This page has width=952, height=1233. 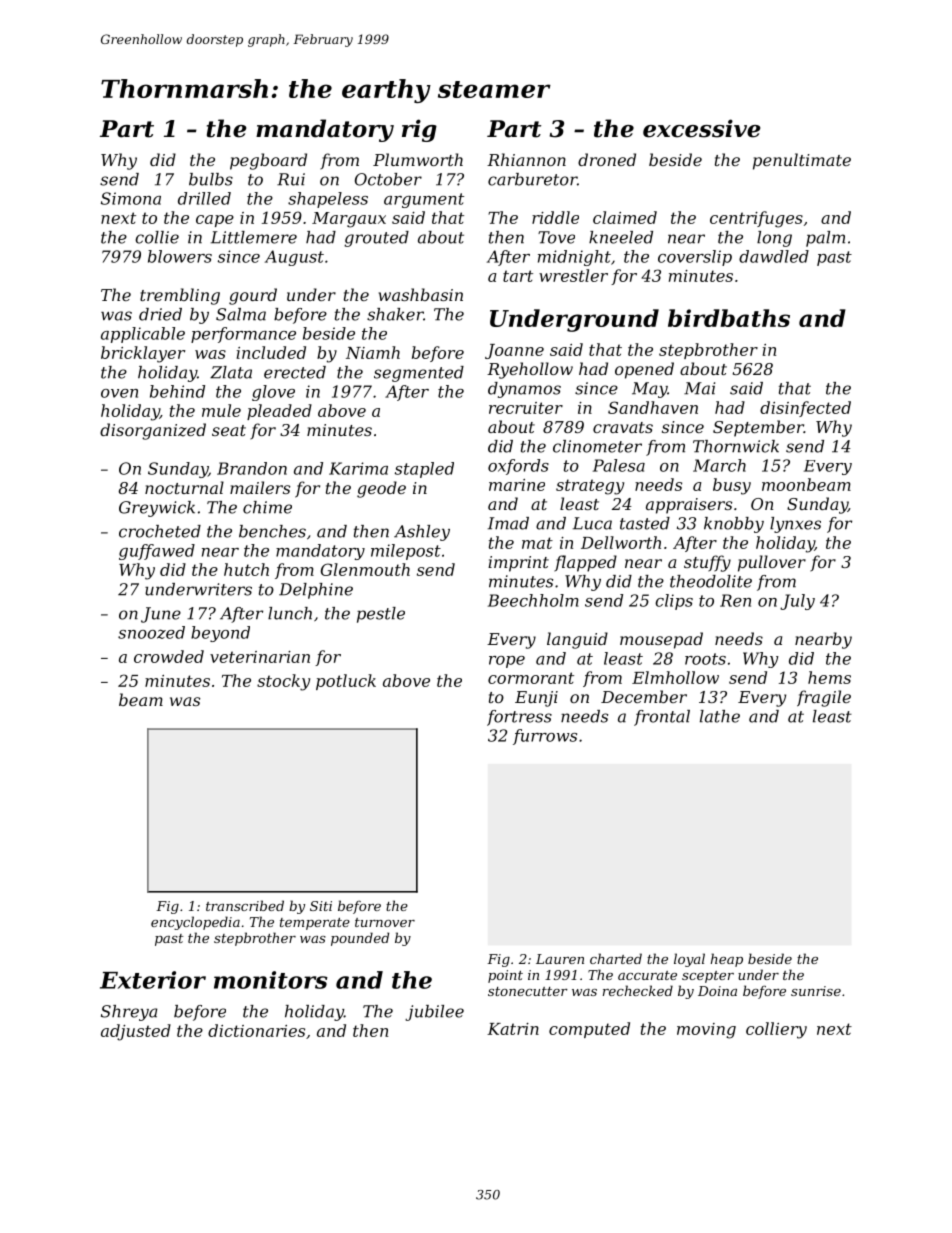 What do you see at coordinates (434, 1013) in the page?
I see `jubilee` at bounding box center [434, 1013].
